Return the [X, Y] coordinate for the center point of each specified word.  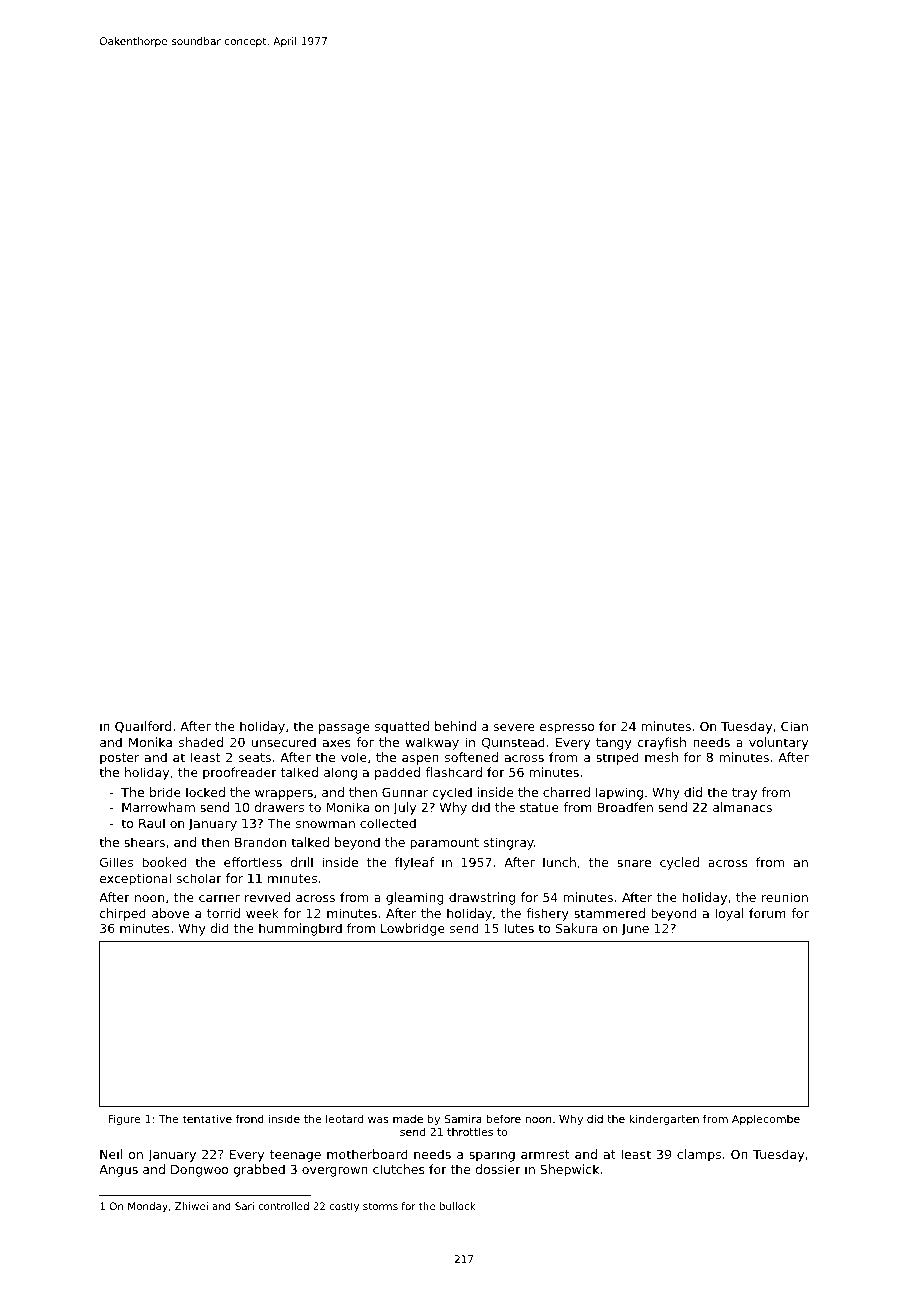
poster [119, 759]
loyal [729, 914]
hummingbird [300, 929]
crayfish [662, 743]
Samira [463, 1119]
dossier [498, 1169]
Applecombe [766, 1120]
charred [566, 792]
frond [250, 1118]
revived [267, 897]
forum [767, 913]
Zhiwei [191, 1206]
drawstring [482, 898]
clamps [699, 1155]
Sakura [577, 928]
